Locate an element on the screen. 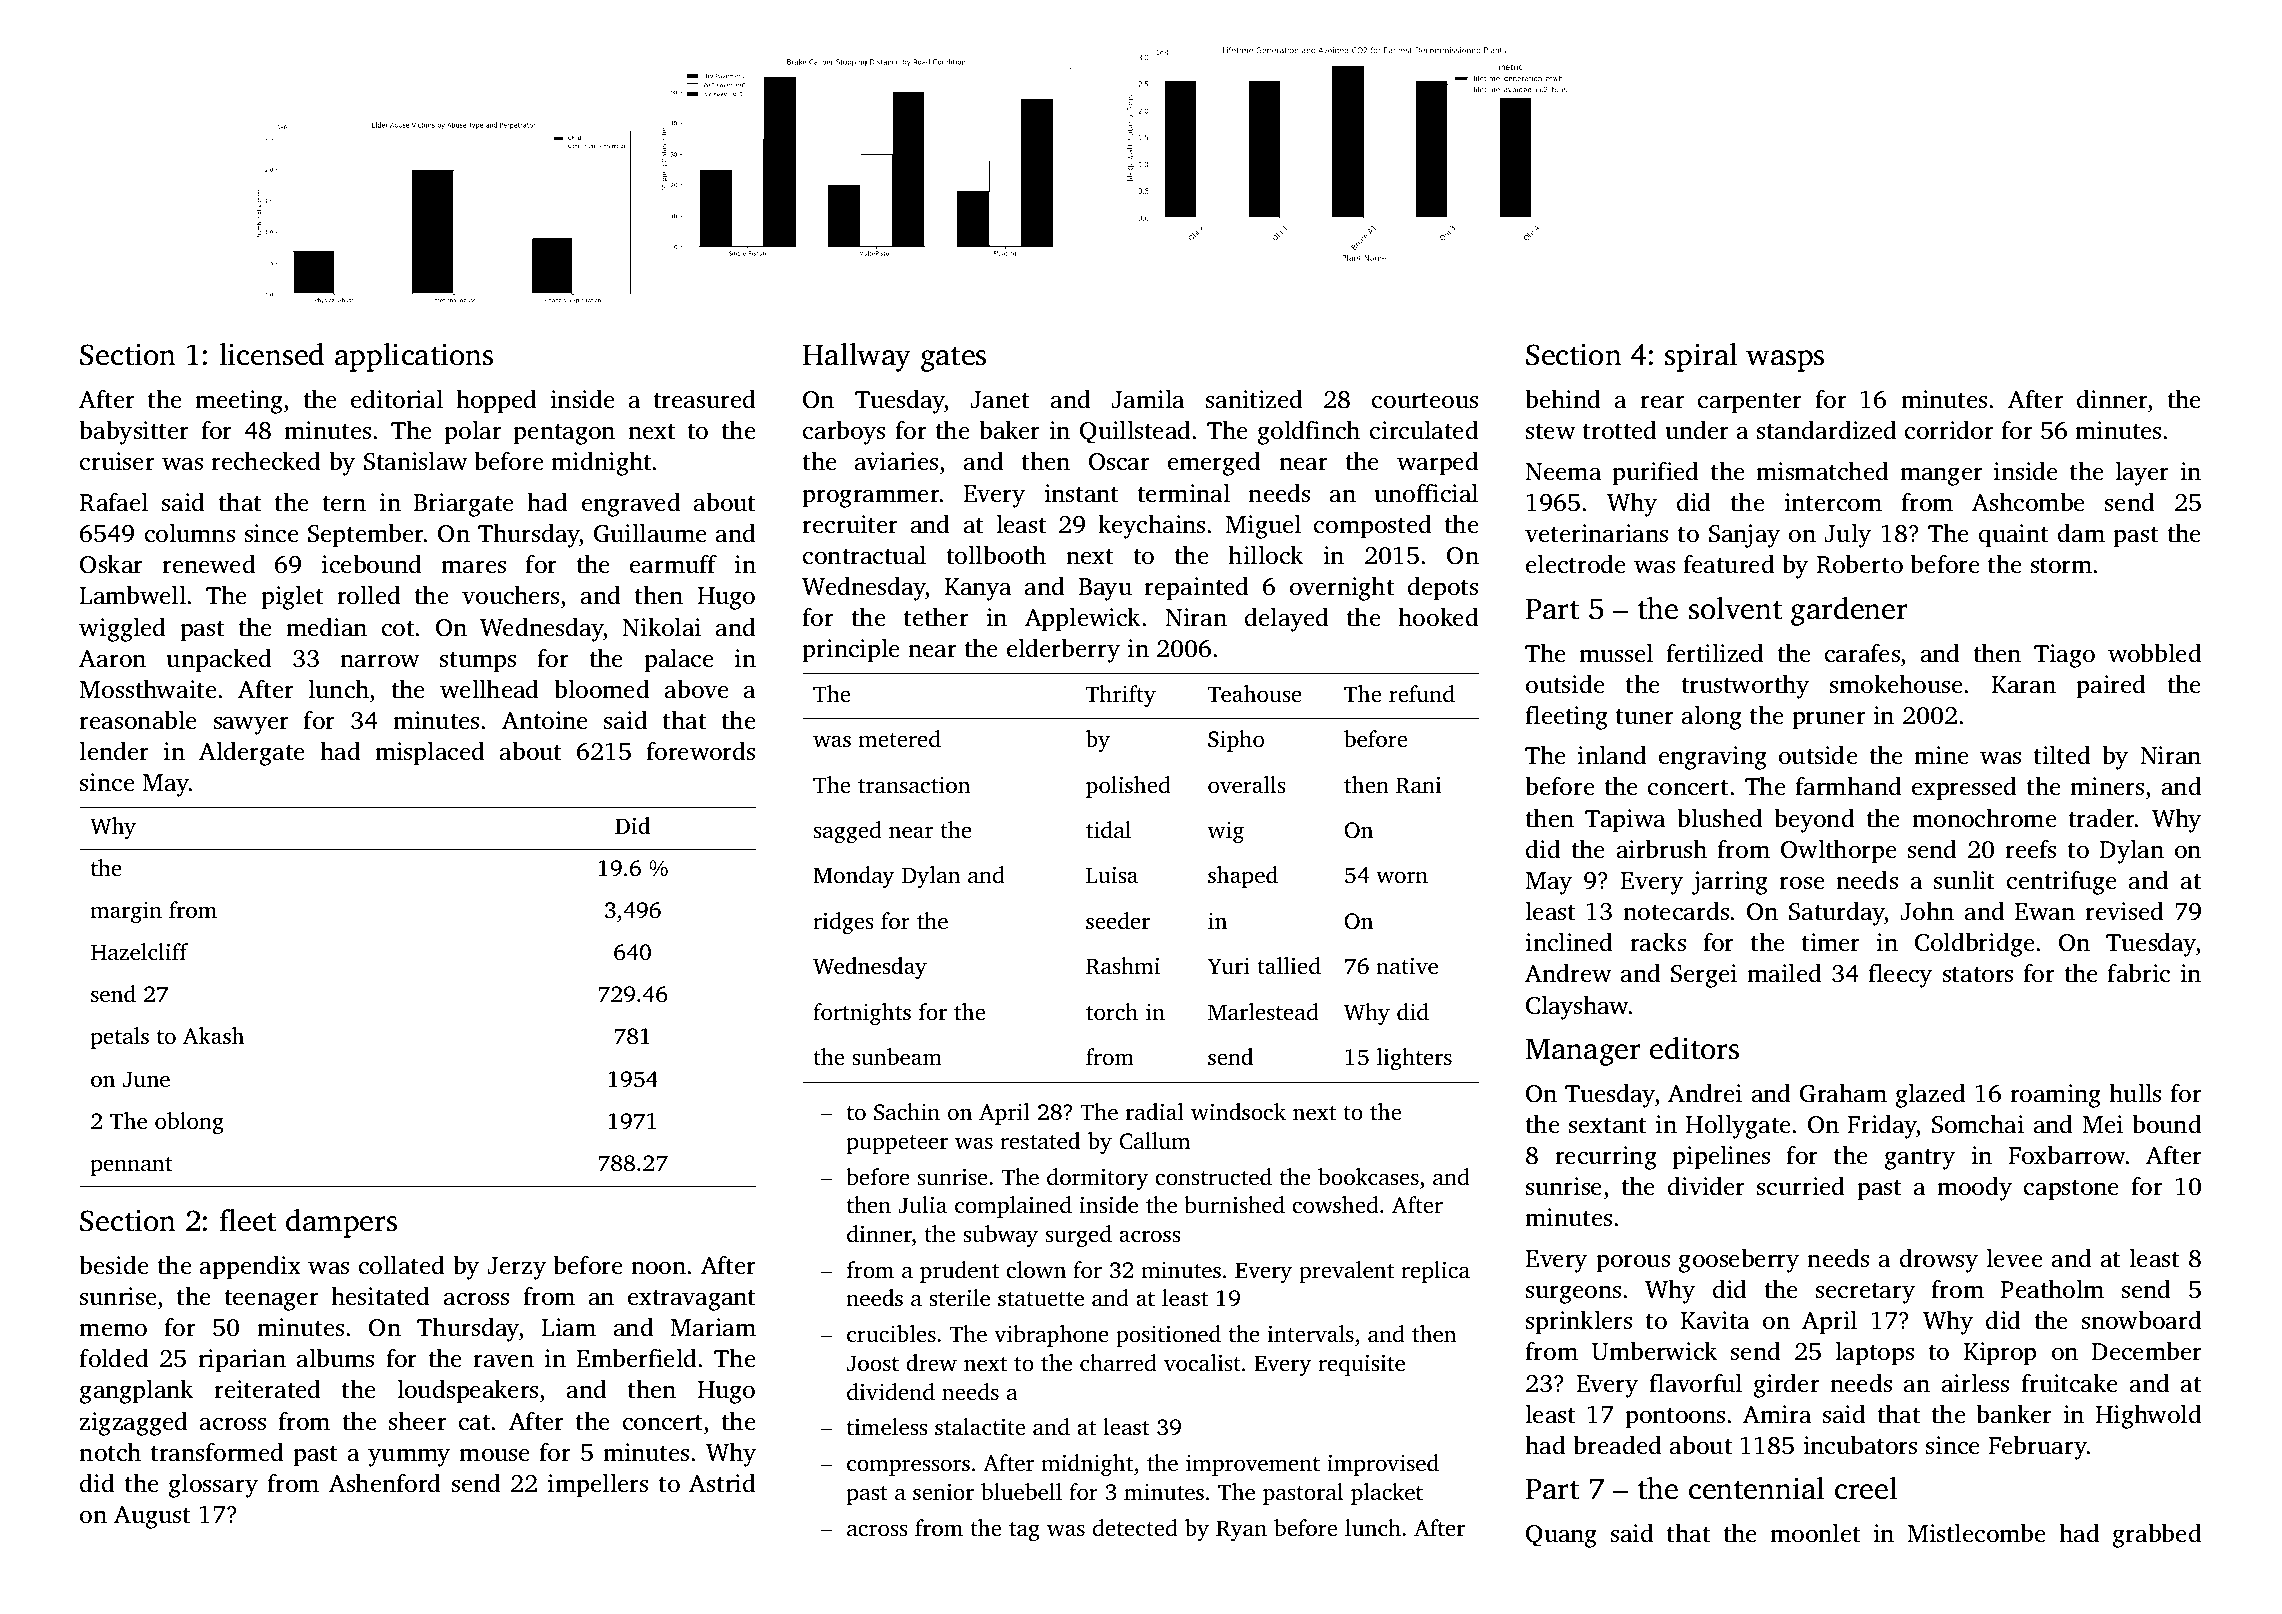 Image resolution: width=2282 pixels, height=1614 pixels. revised is located at coordinates (2124, 911).
